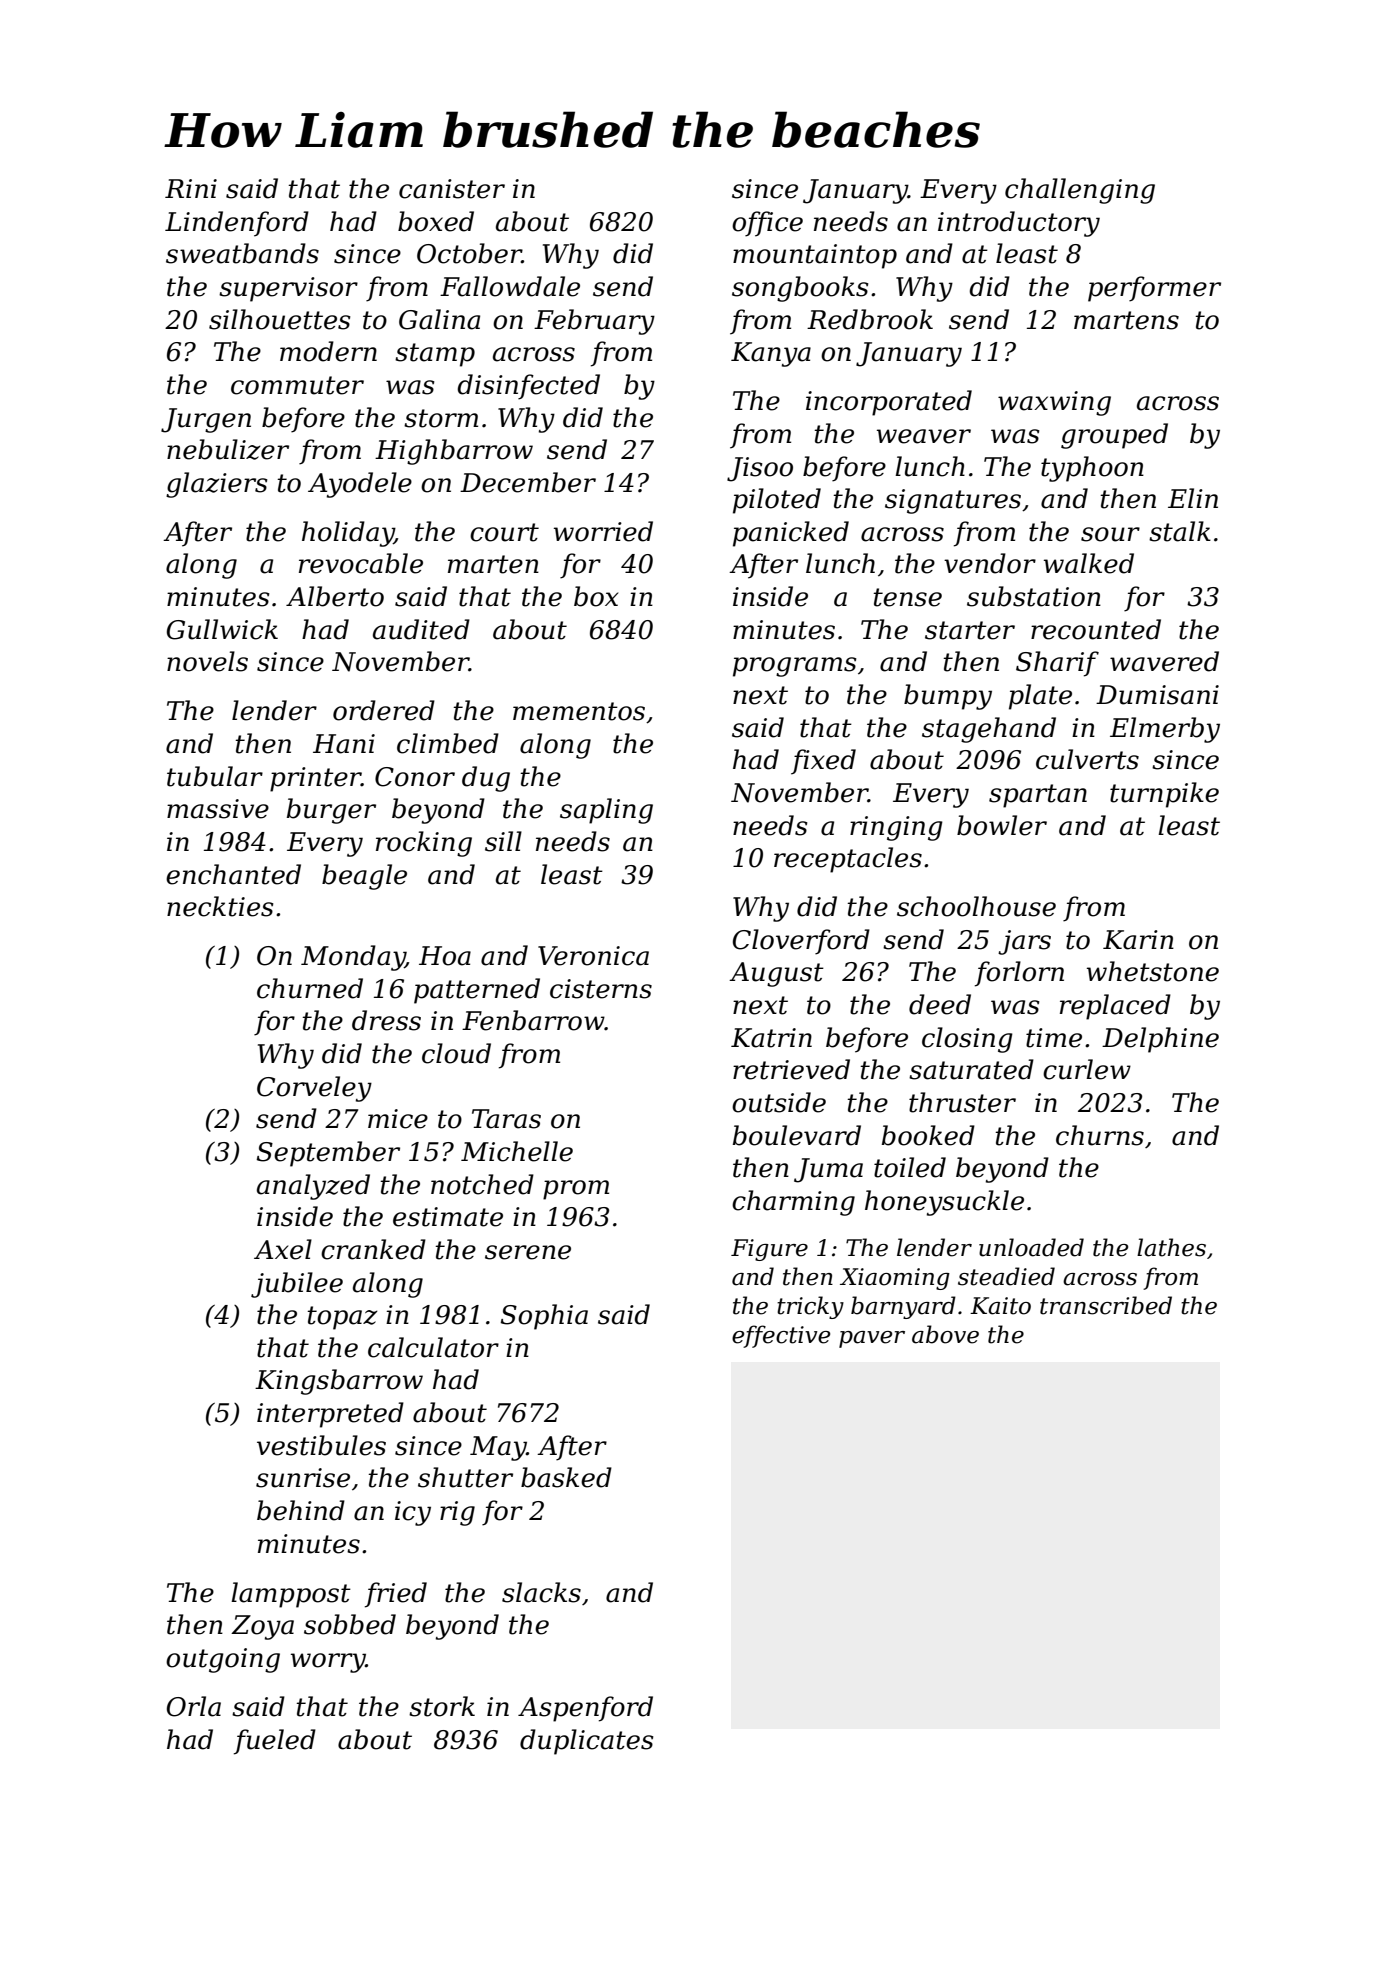 This screenshot has width=1386, height=1969. What do you see at coordinates (228, 449) in the screenshot?
I see `nebulizer` at bounding box center [228, 449].
